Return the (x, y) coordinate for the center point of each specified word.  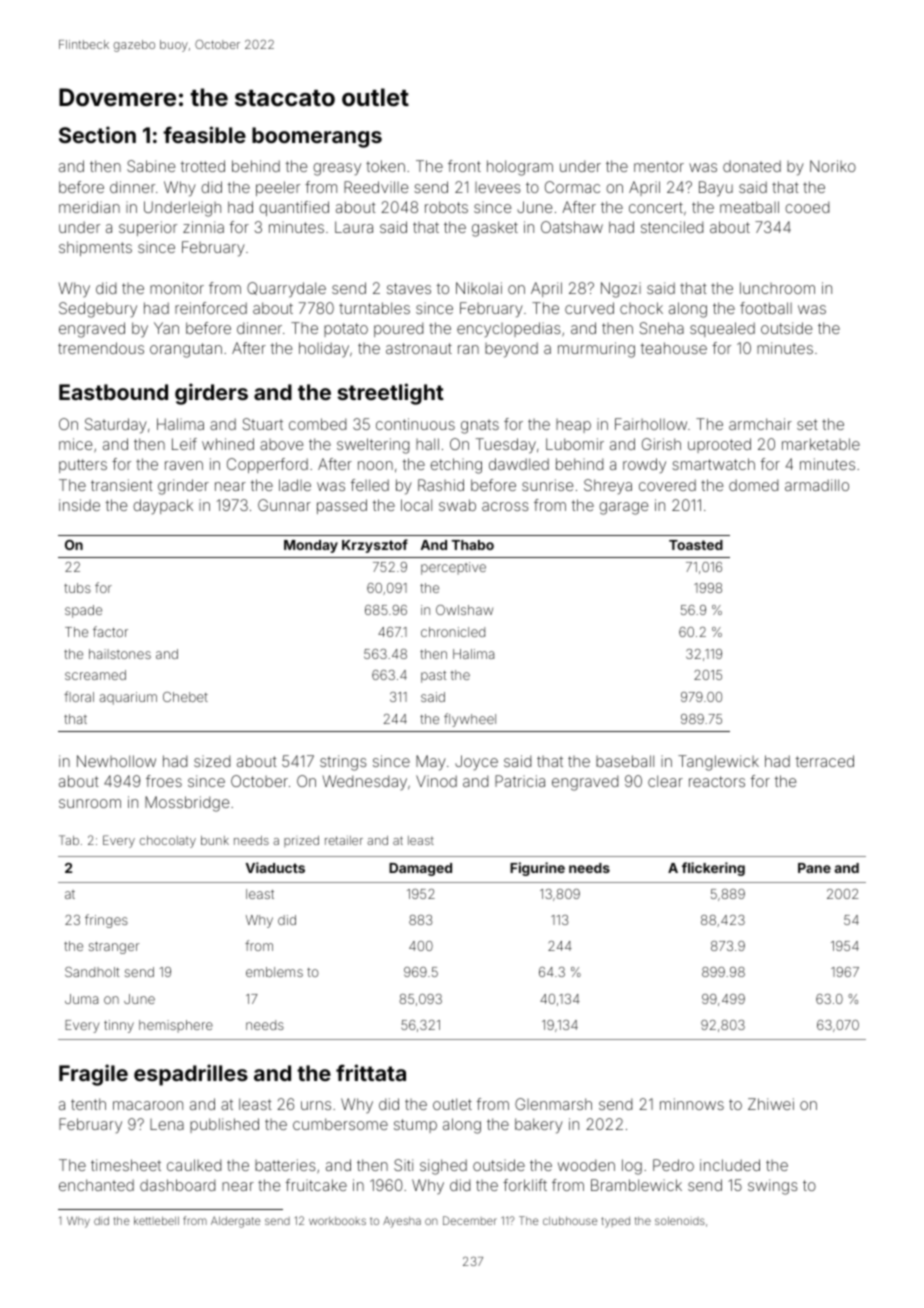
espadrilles (191, 1075)
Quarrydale (286, 290)
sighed (443, 1167)
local (416, 505)
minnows (692, 1104)
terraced (825, 761)
